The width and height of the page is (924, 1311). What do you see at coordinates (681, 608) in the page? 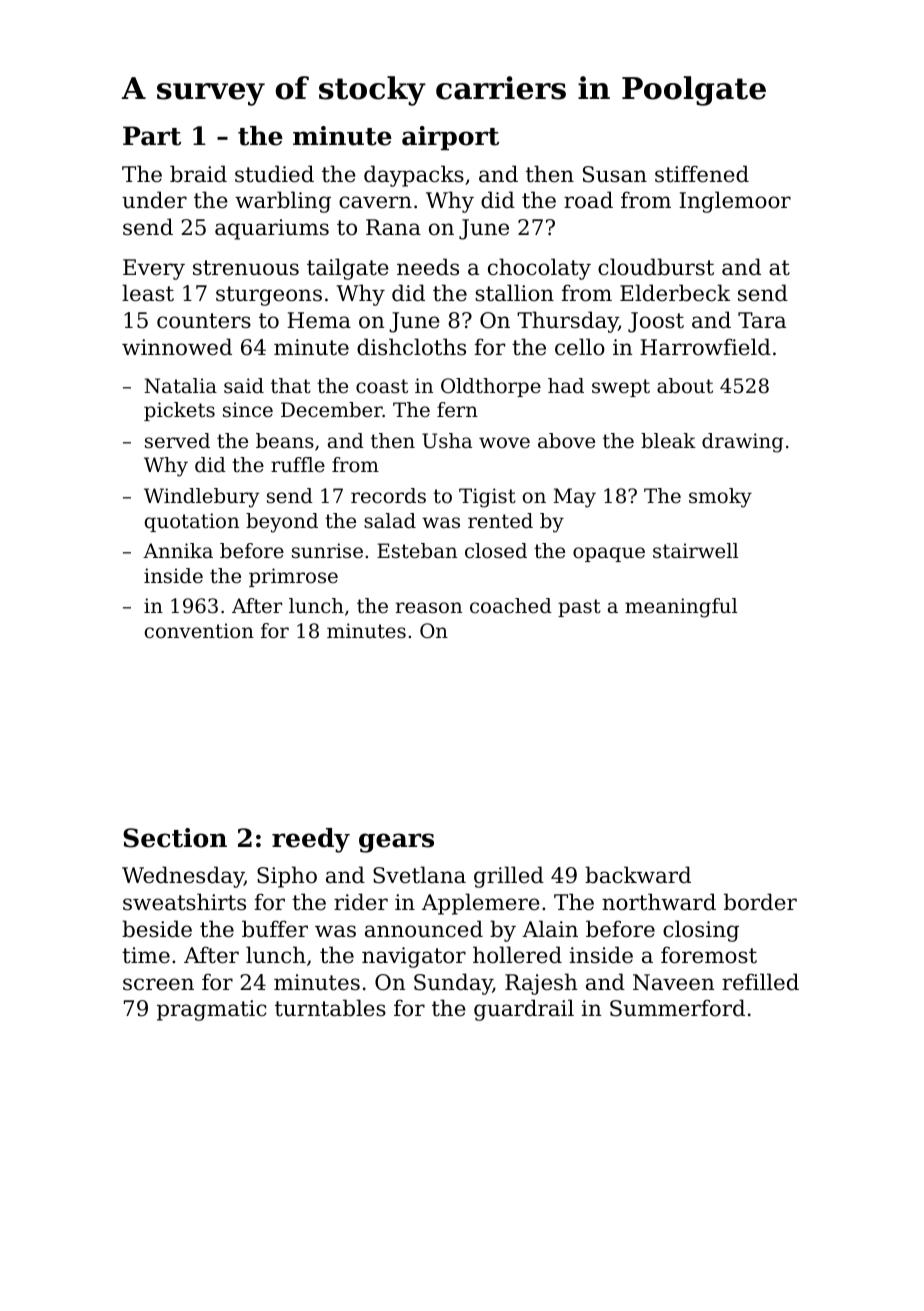
I see `meaningful` at bounding box center [681, 608].
